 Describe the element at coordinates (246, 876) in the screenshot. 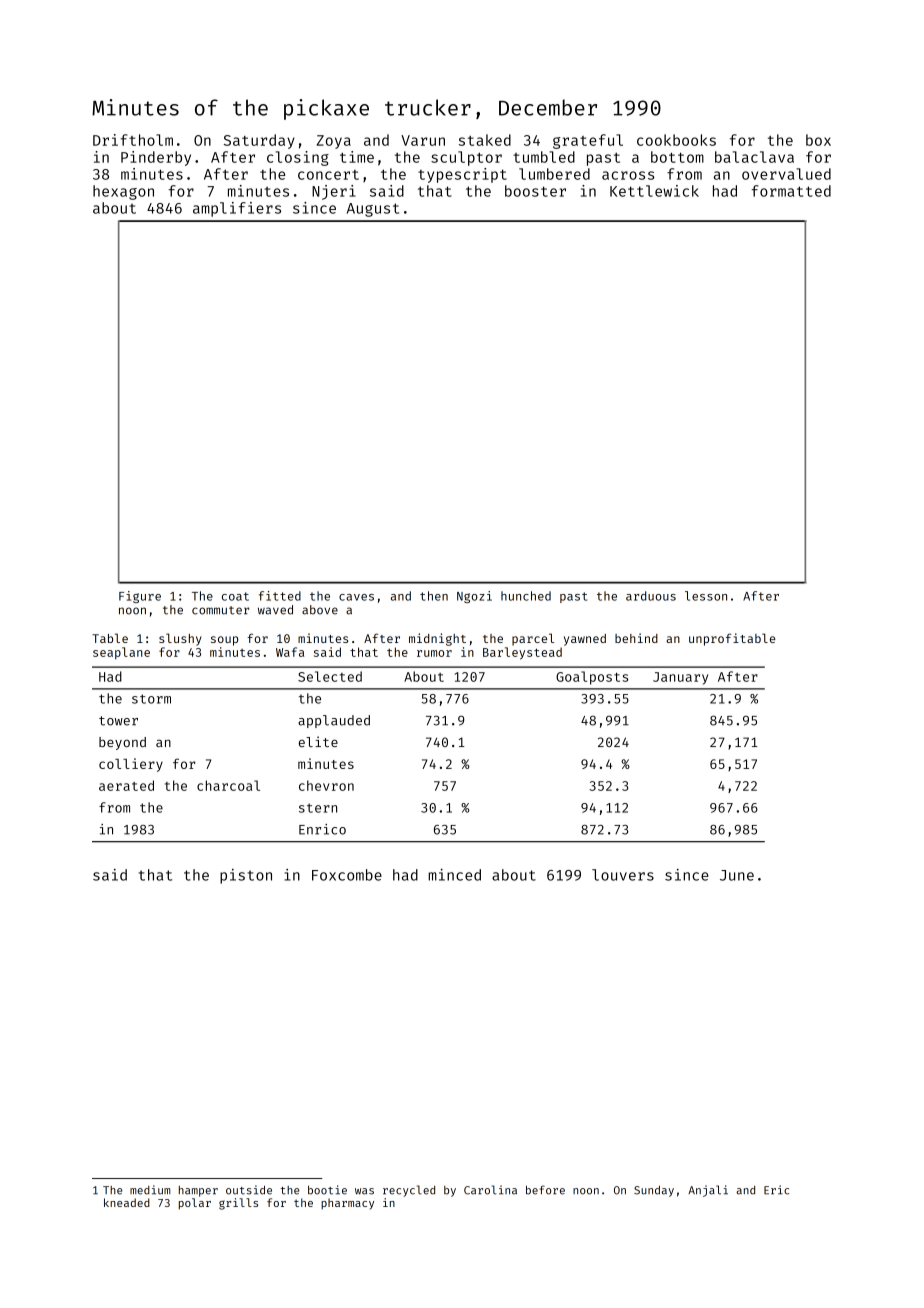

I see `piston` at that location.
